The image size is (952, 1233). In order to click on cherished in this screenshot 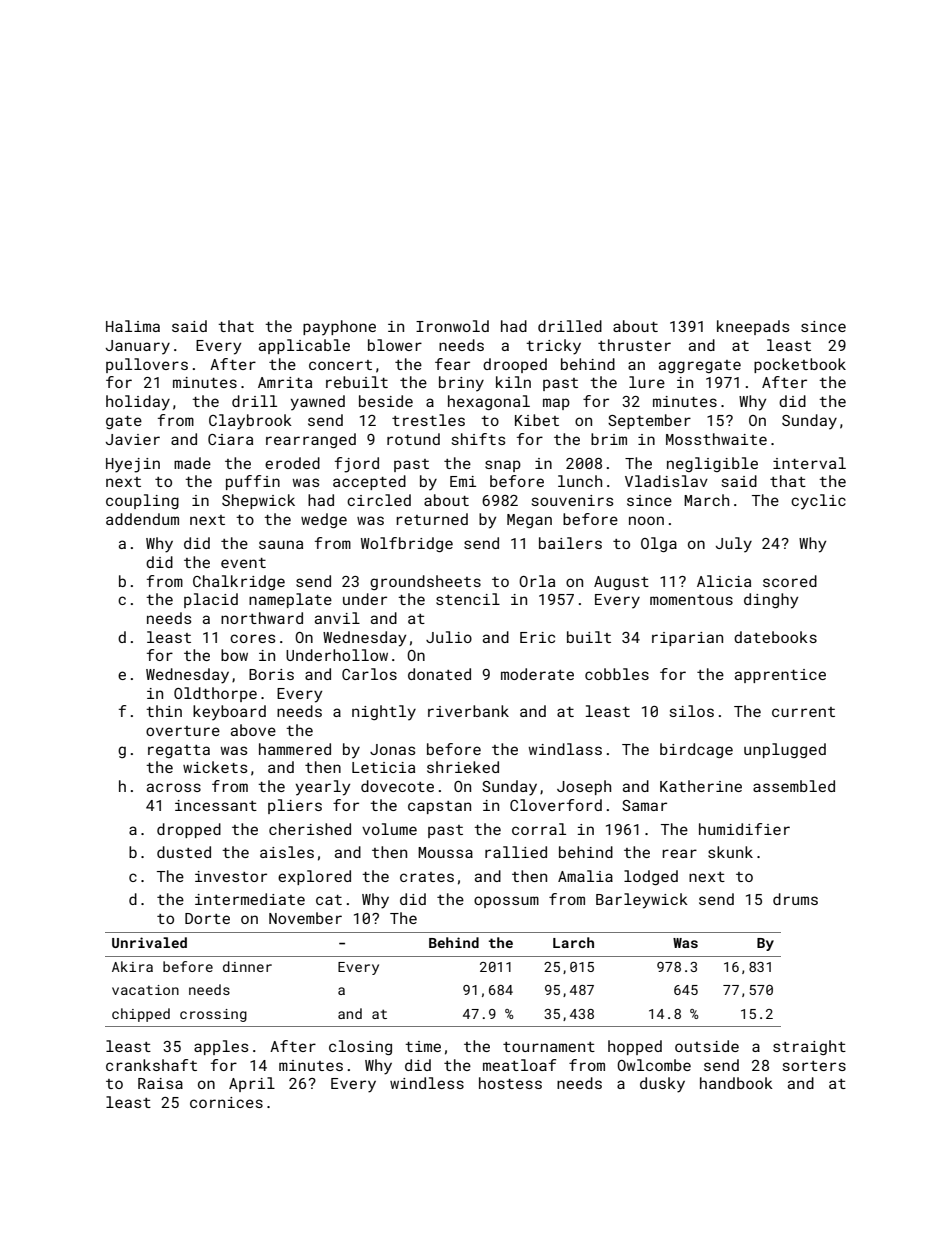, I will do `click(310, 829)`.
